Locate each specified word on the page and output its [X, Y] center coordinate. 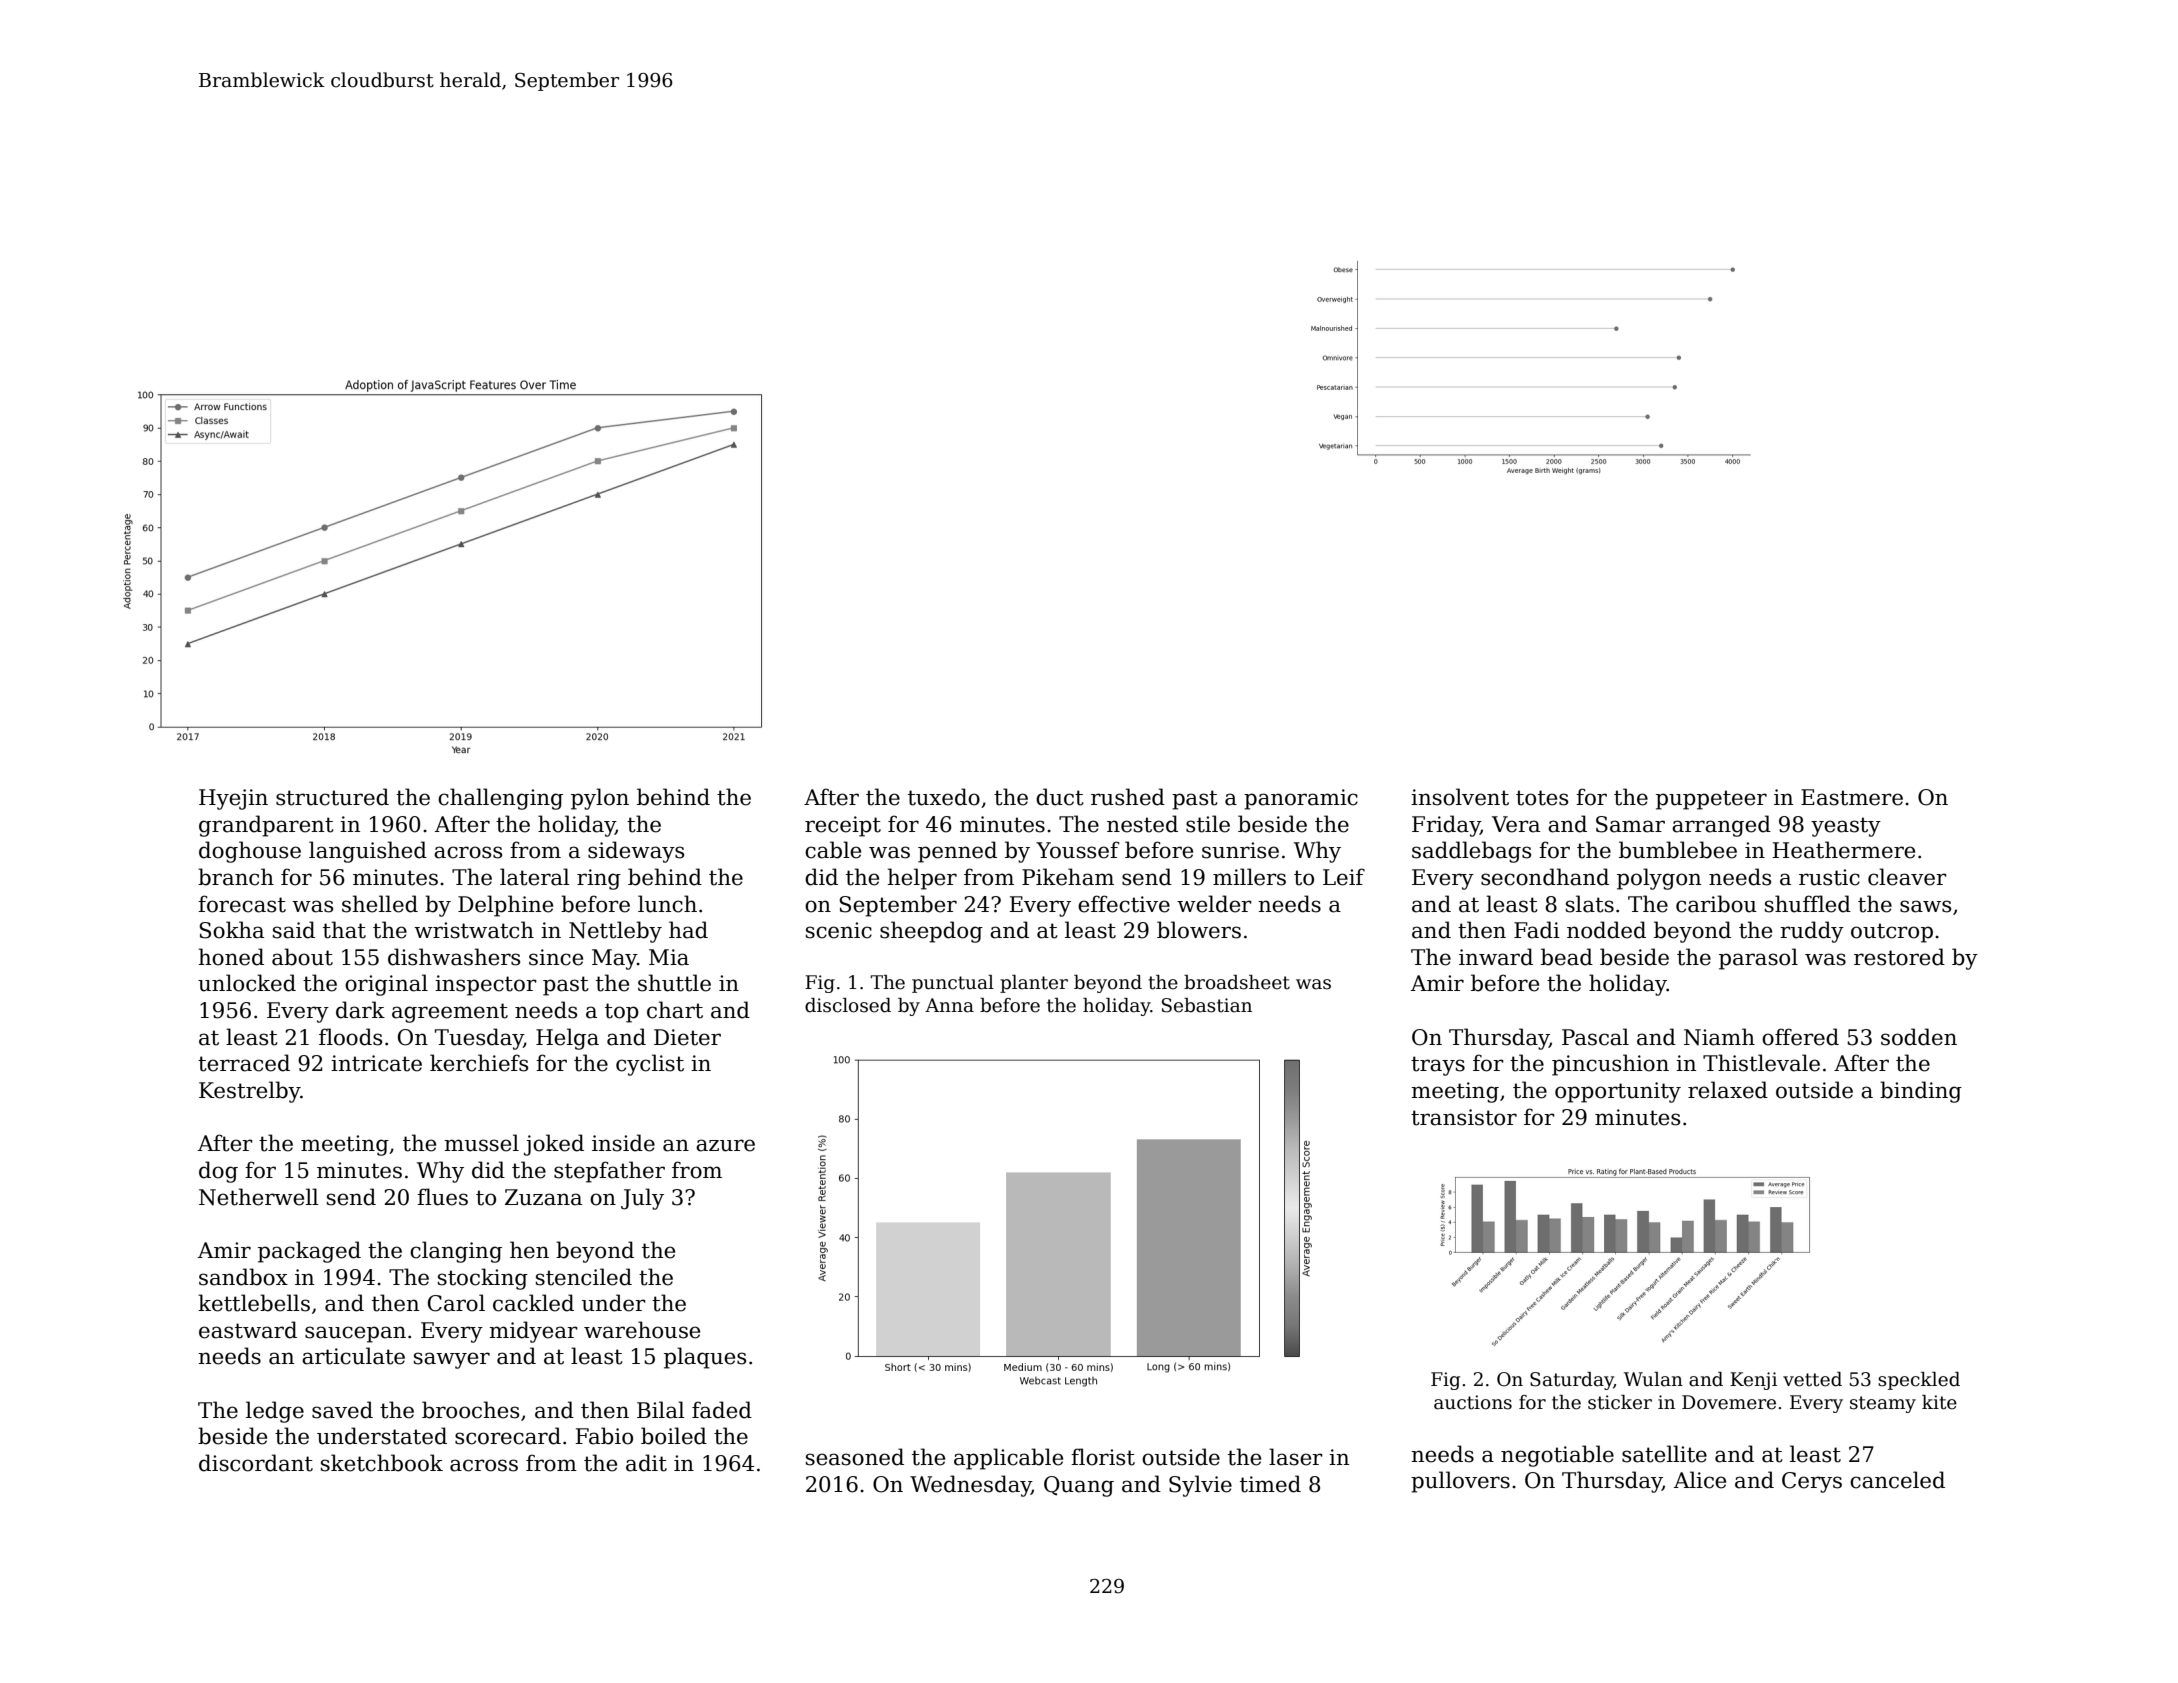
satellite [1664, 1454]
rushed [1128, 797]
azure [725, 1145]
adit [646, 1463]
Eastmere [1852, 797]
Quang [1079, 1486]
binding [1921, 1092]
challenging [500, 799]
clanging [456, 1252]
